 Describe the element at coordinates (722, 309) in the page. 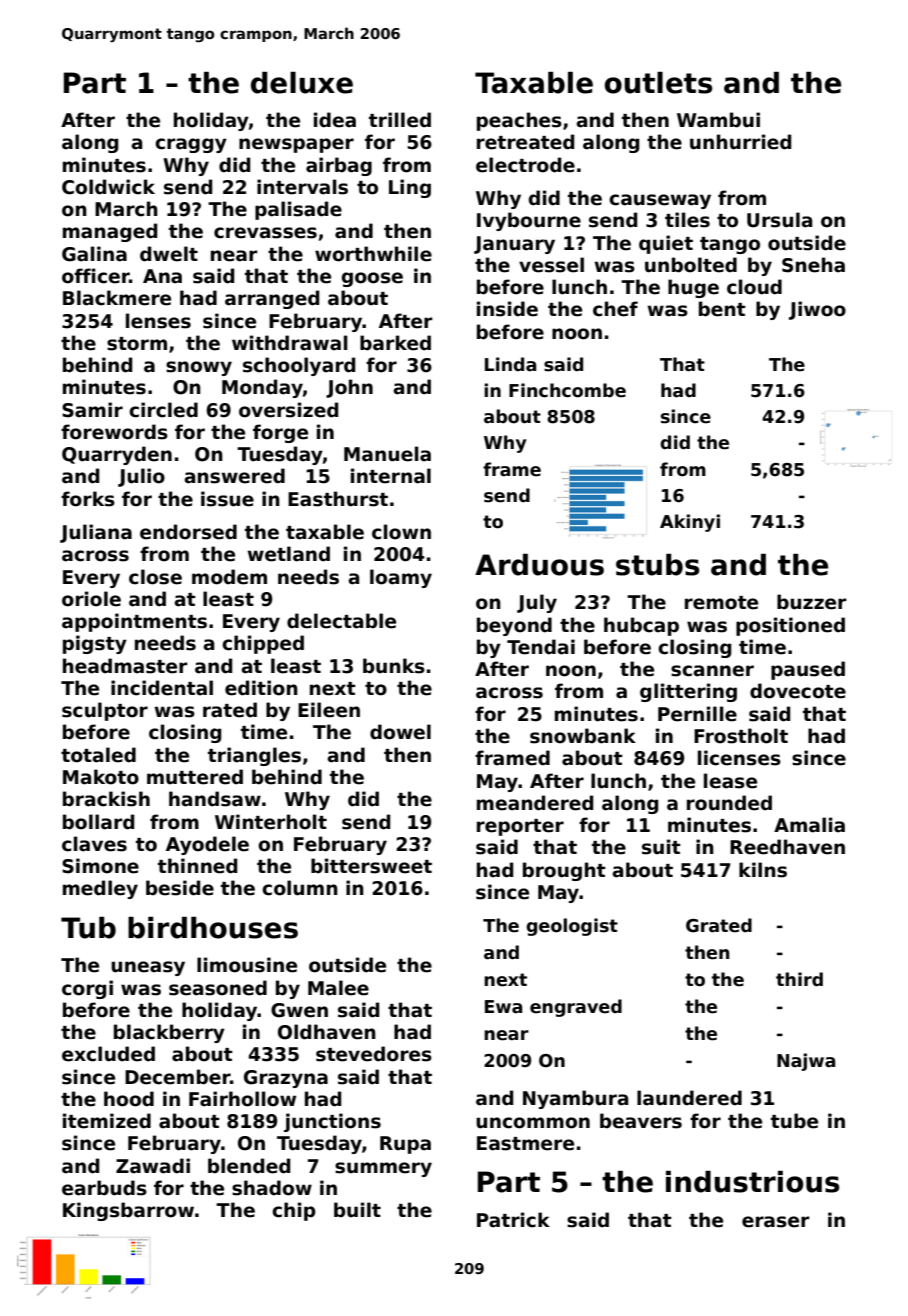

I see `bent` at that location.
